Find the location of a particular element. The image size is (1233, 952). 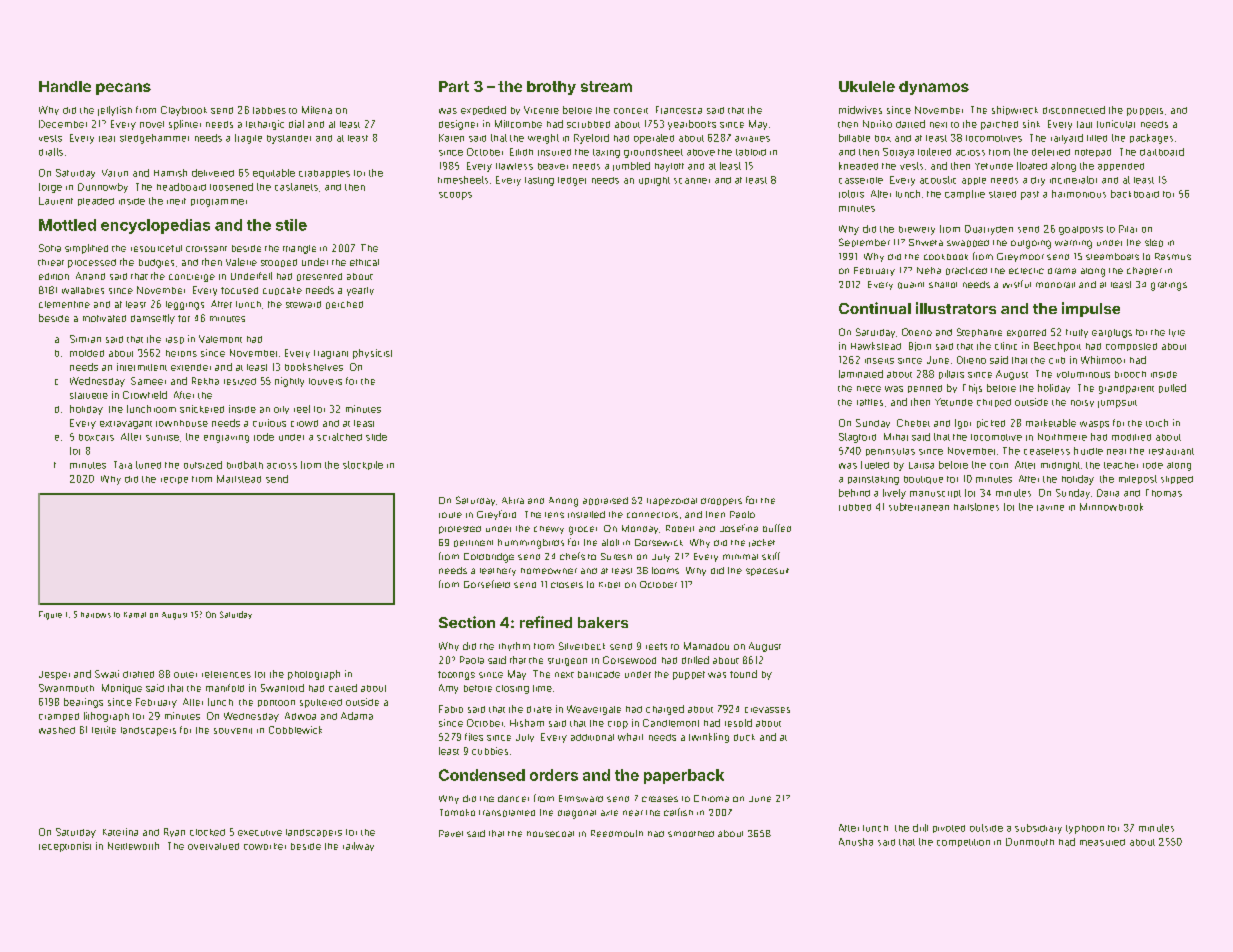

tabbies is located at coordinates (269, 110).
